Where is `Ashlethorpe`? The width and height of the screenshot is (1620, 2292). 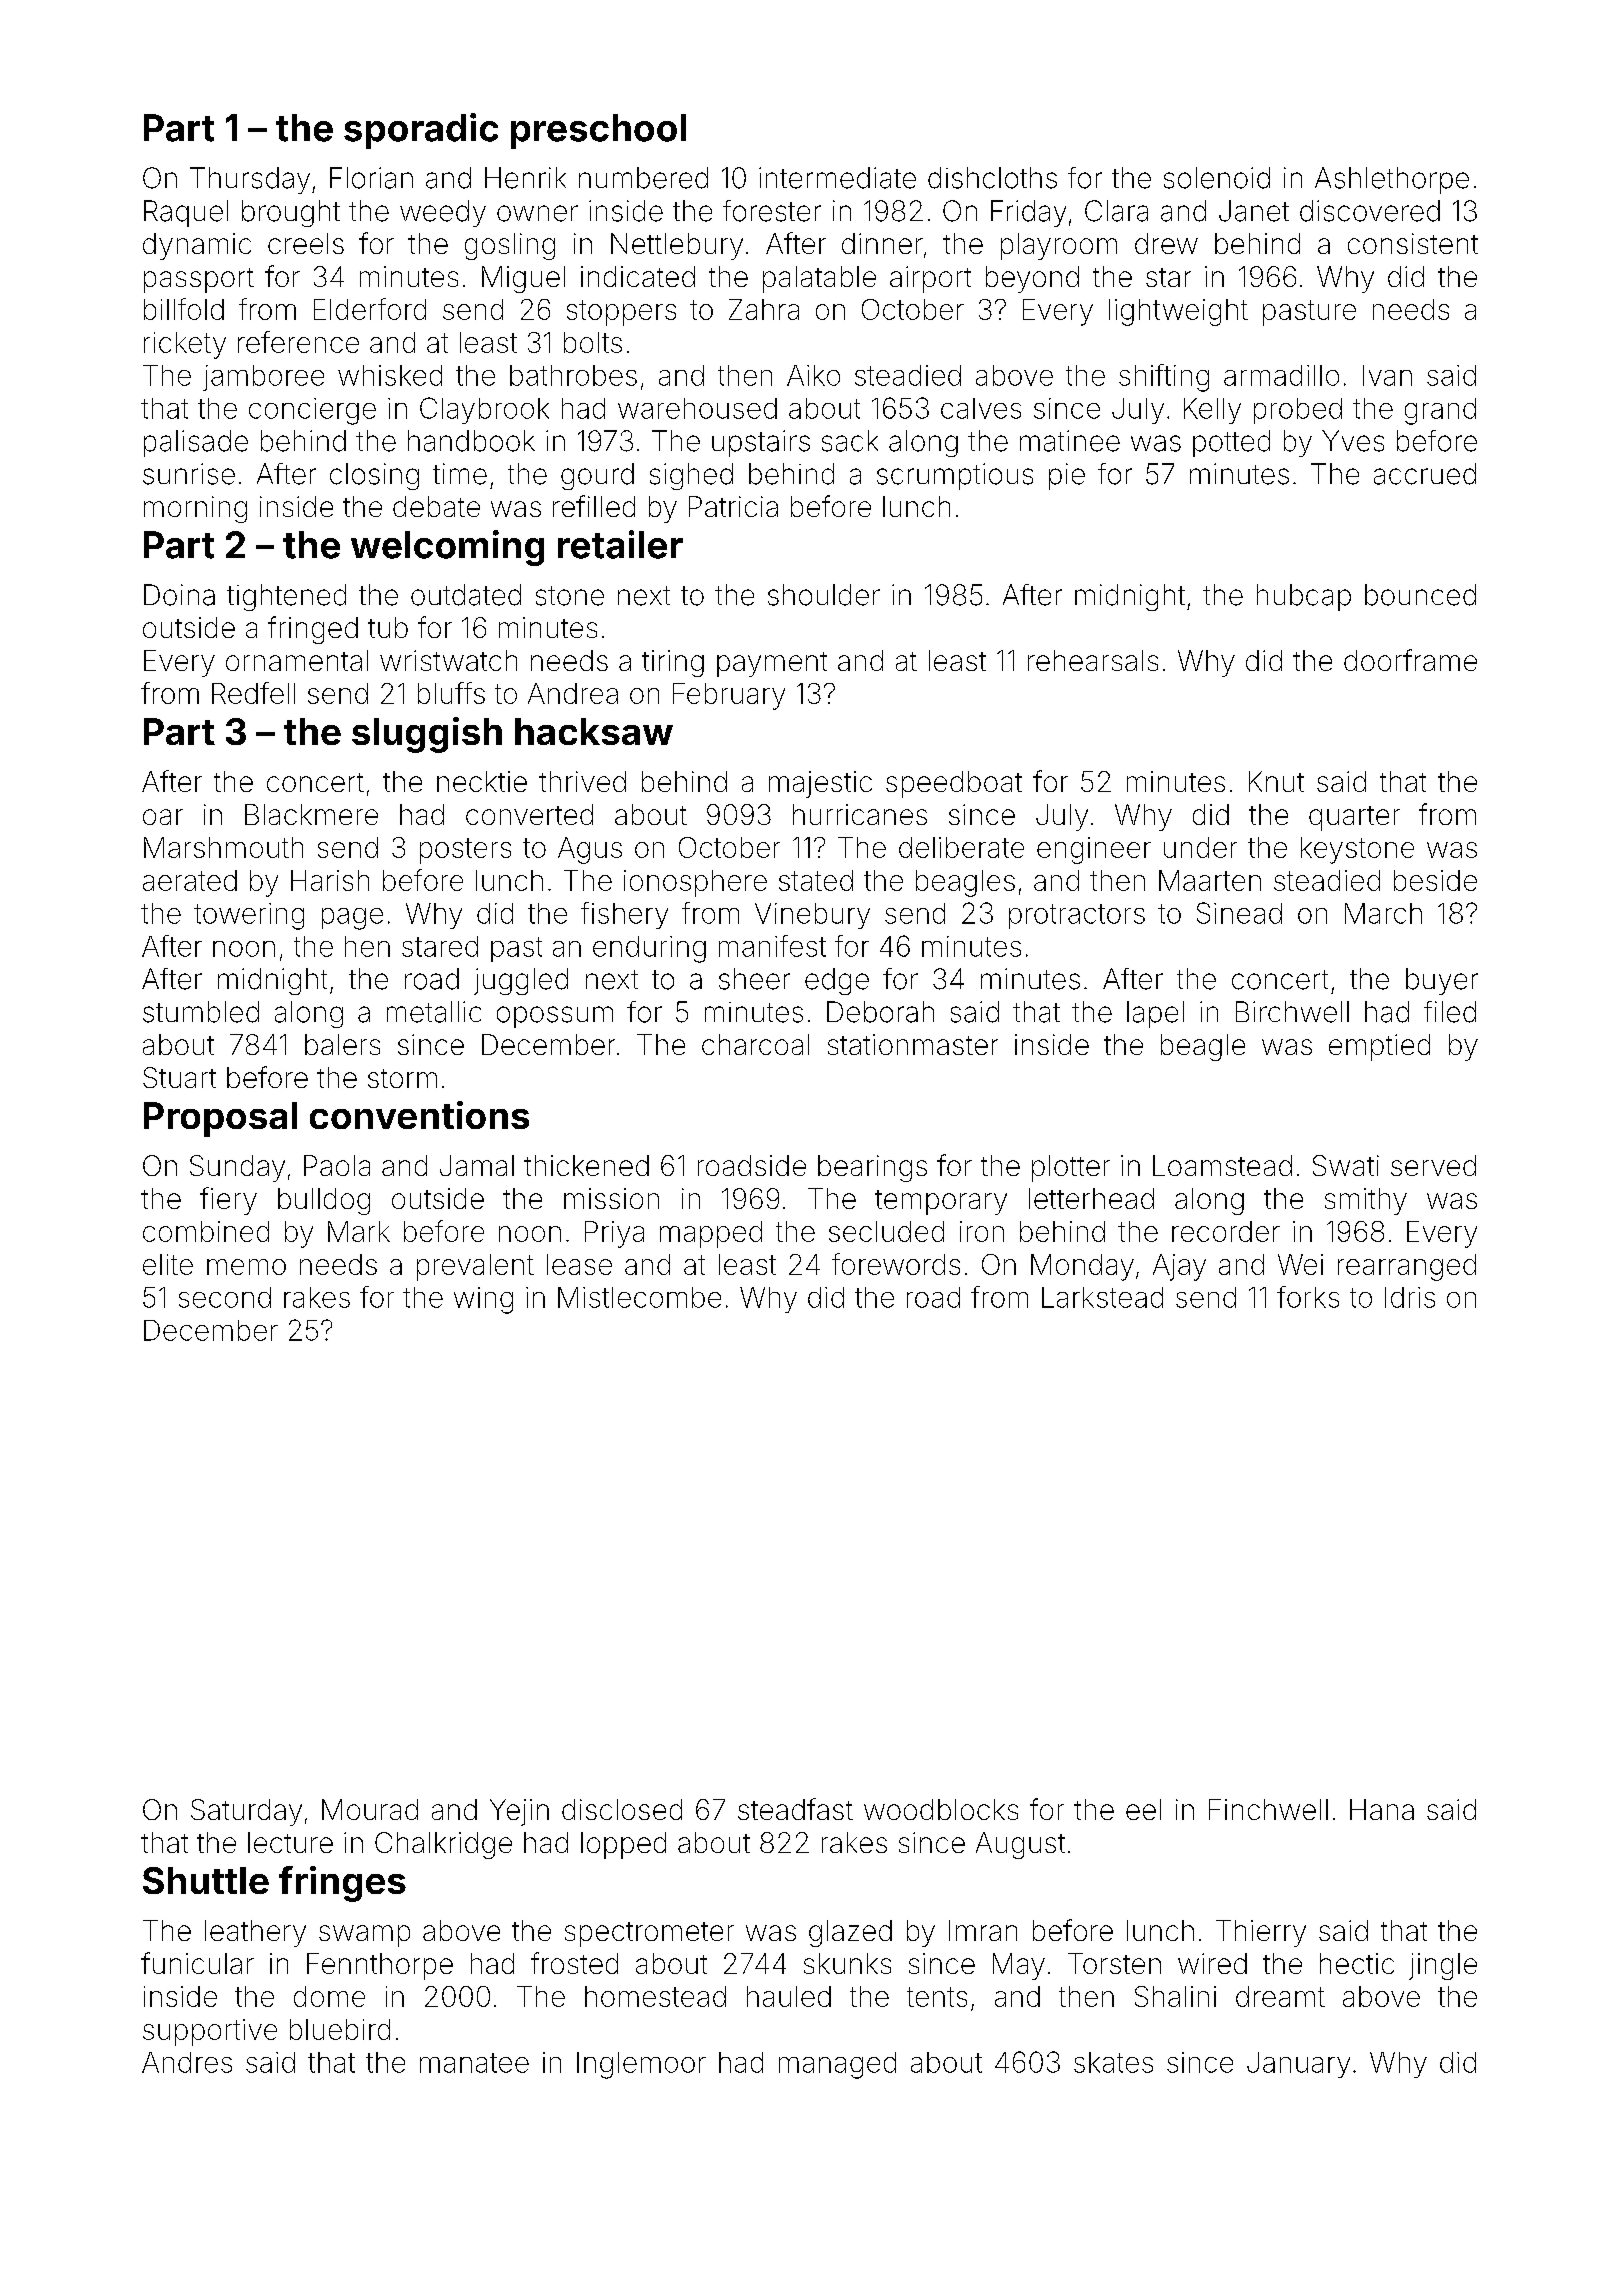 Ashlethorpe is located at coordinates (1392, 180).
